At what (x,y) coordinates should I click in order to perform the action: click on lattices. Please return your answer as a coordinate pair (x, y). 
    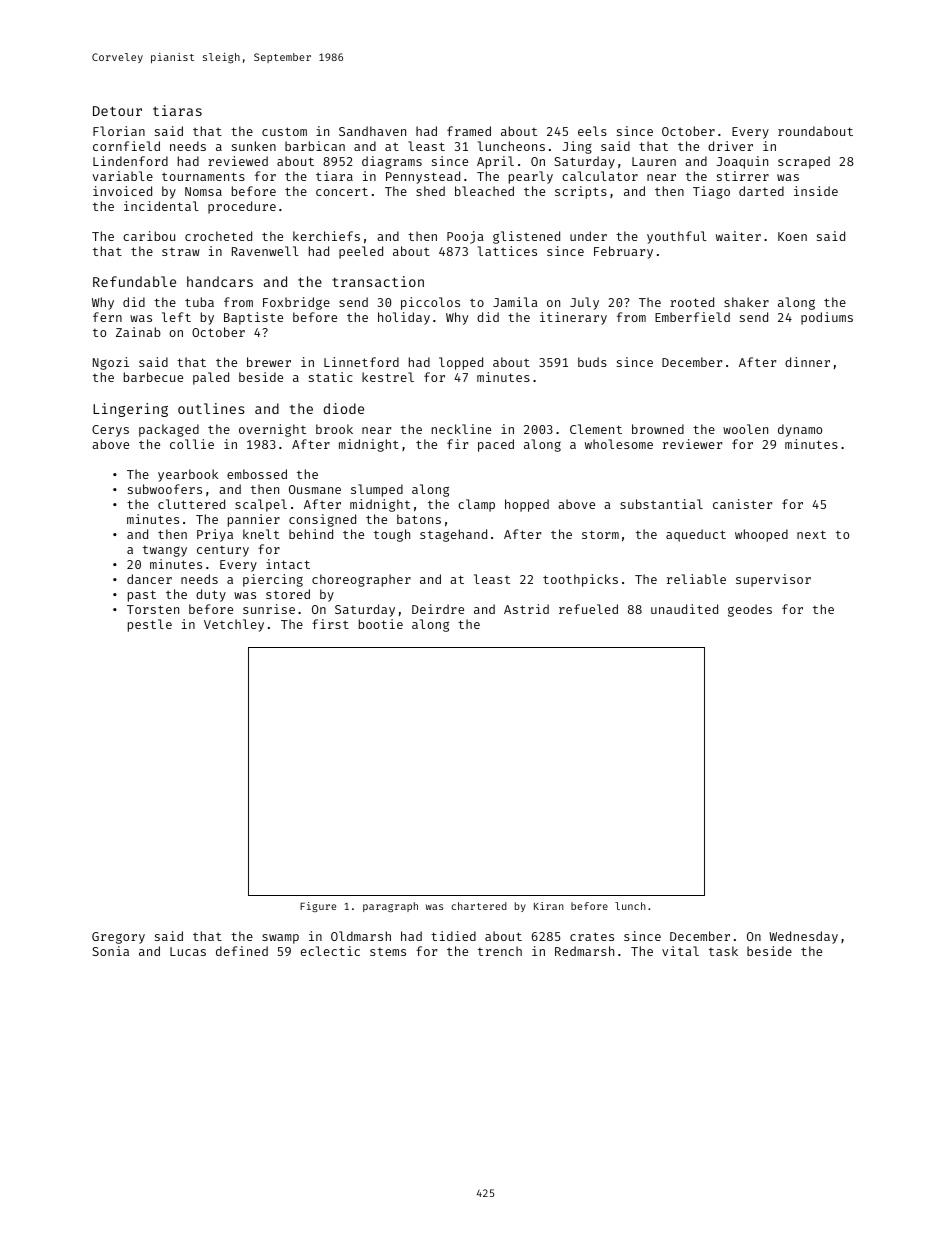
    Looking at the image, I should click on (507, 251).
